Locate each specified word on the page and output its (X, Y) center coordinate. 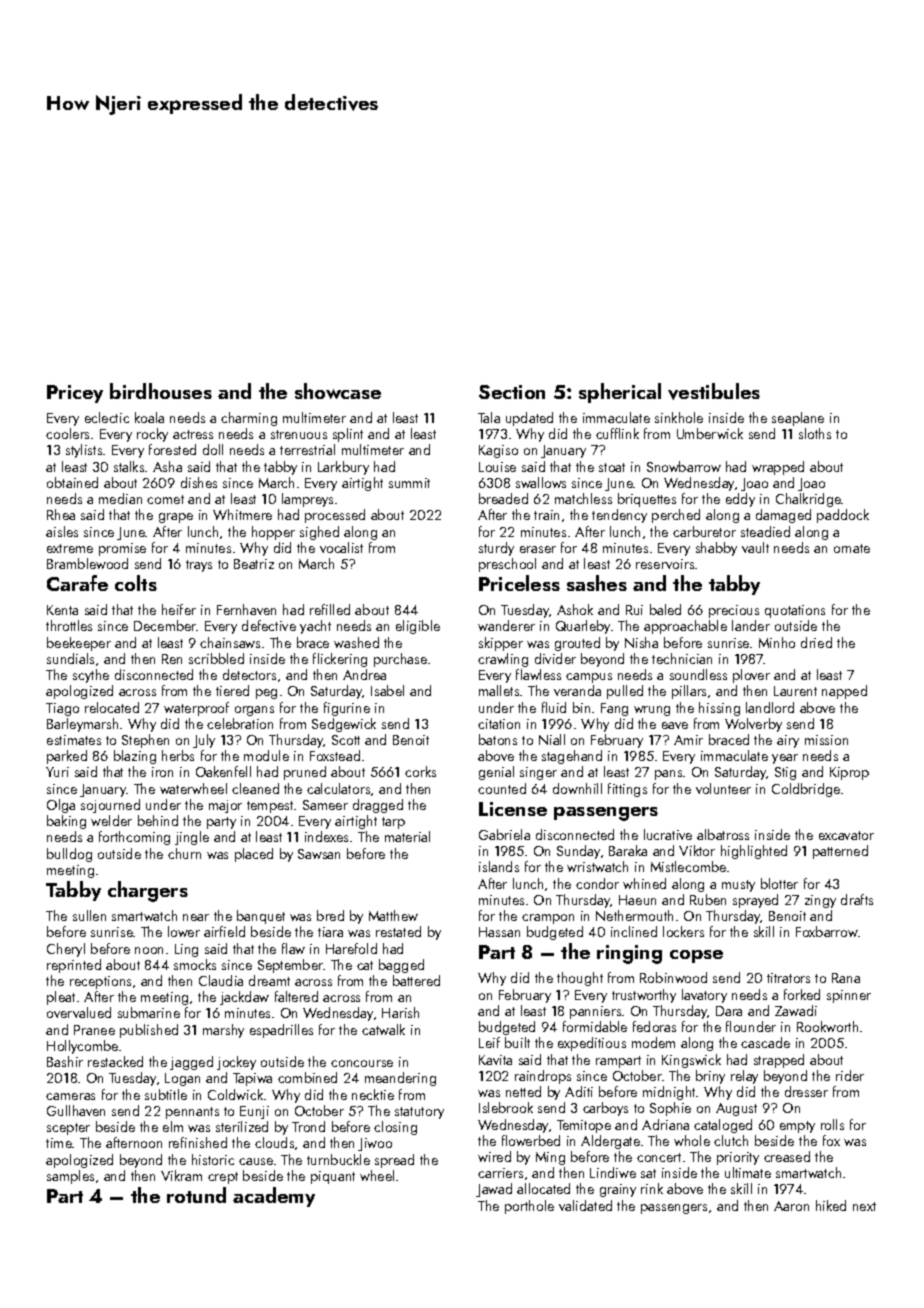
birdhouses (161, 391)
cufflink (617, 433)
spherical (620, 393)
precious (734, 611)
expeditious (592, 1044)
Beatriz (254, 564)
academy (274, 1197)
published (149, 1031)
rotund (196, 1195)
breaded (503, 498)
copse (696, 956)
